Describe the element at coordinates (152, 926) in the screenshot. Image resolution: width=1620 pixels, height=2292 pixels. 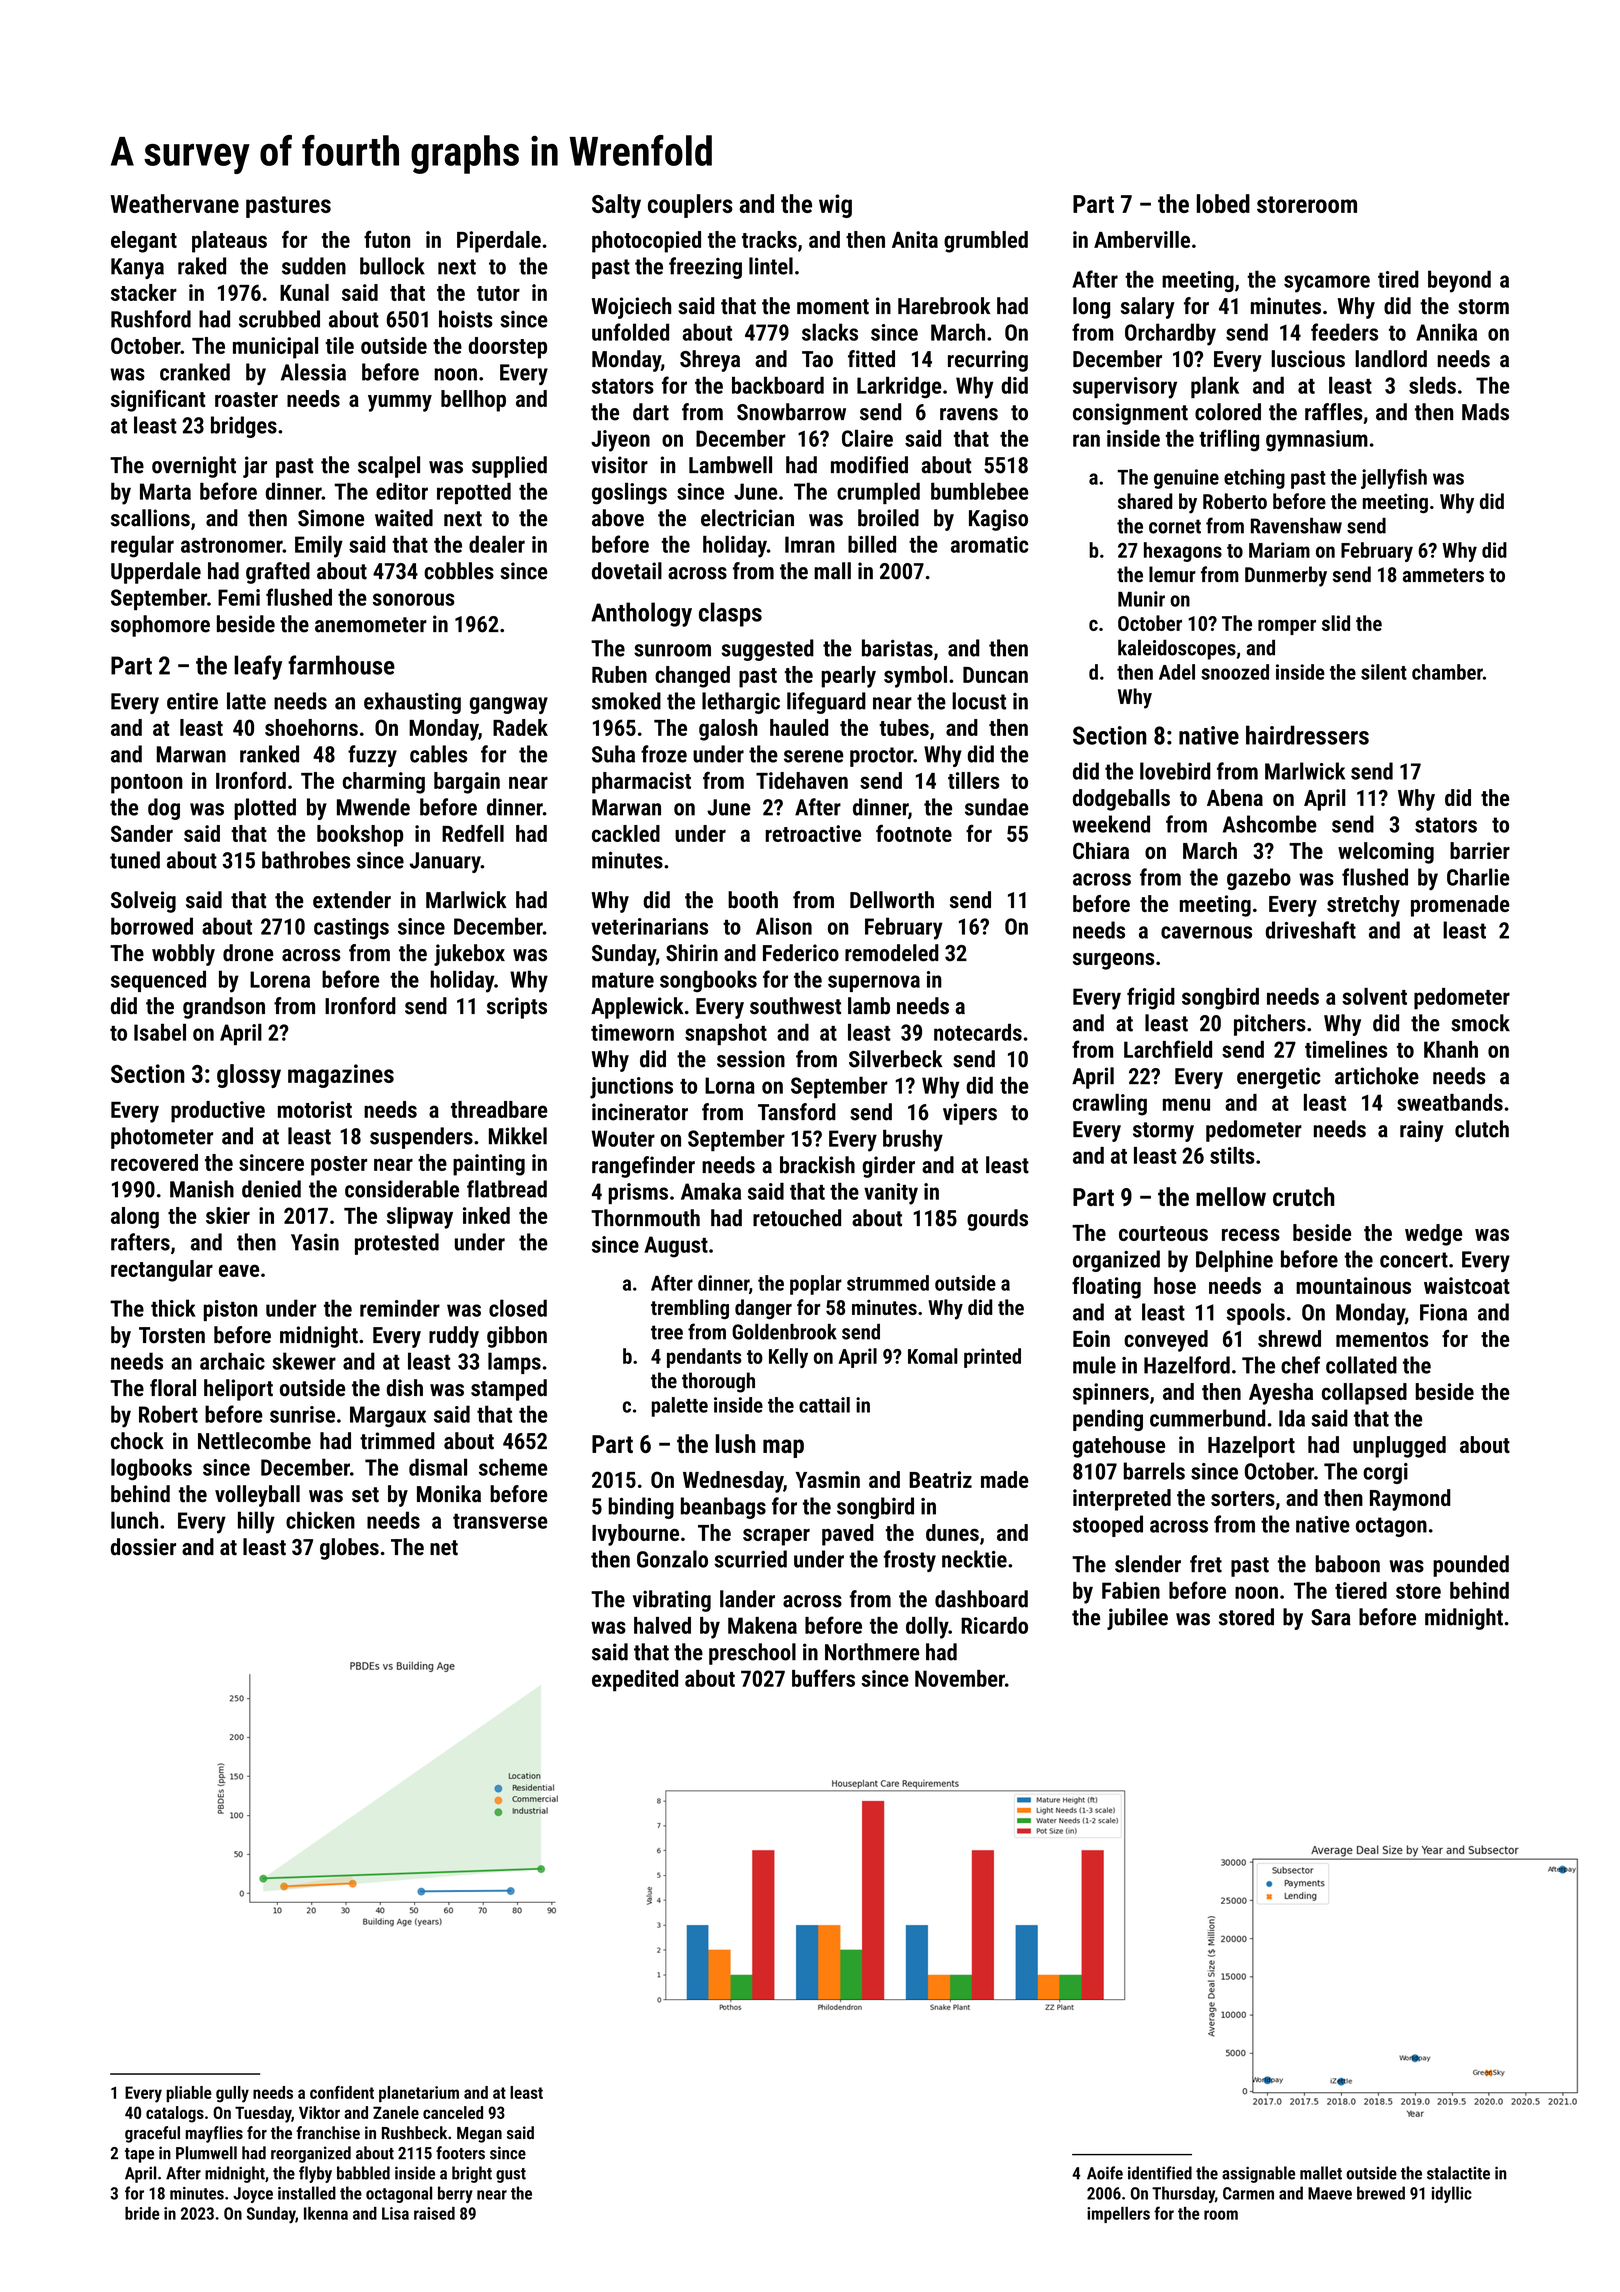
I see `borrowed` at that location.
